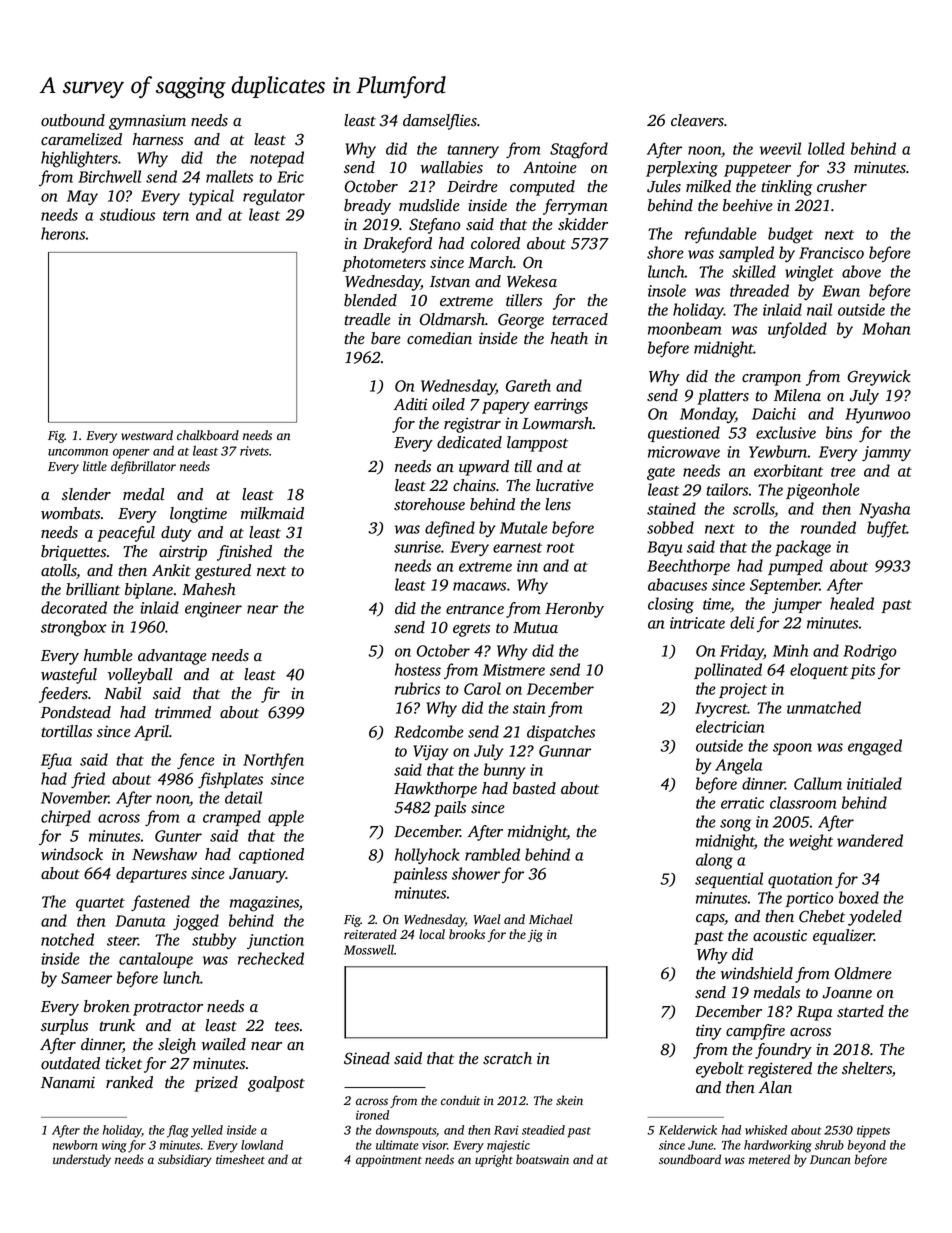 This document has height=1233, width=952. I want to click on uncommon, so click(78, 452).
